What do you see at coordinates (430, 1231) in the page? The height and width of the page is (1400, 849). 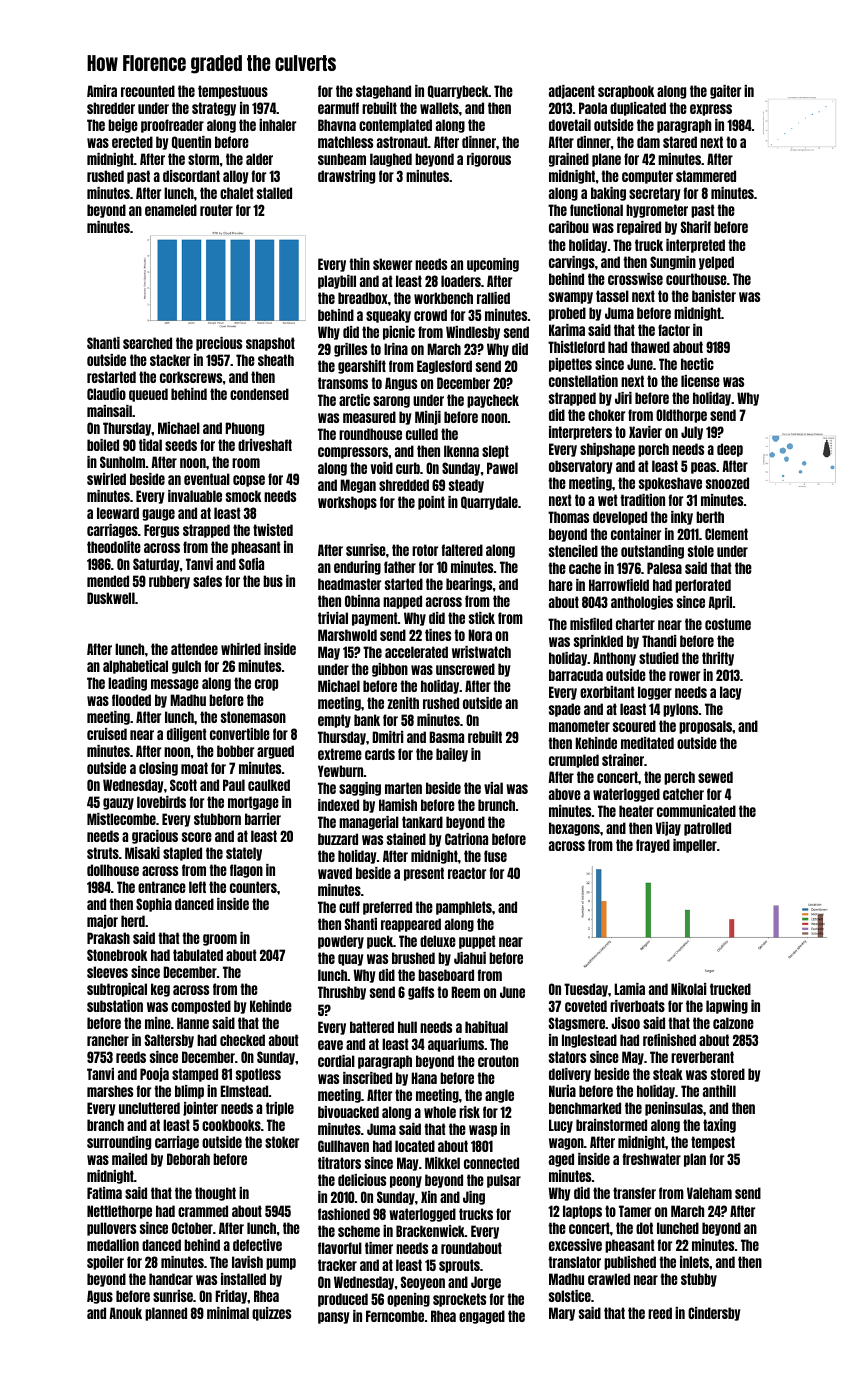 I see `Brackenwick` at bounding box center [430, 1231].
